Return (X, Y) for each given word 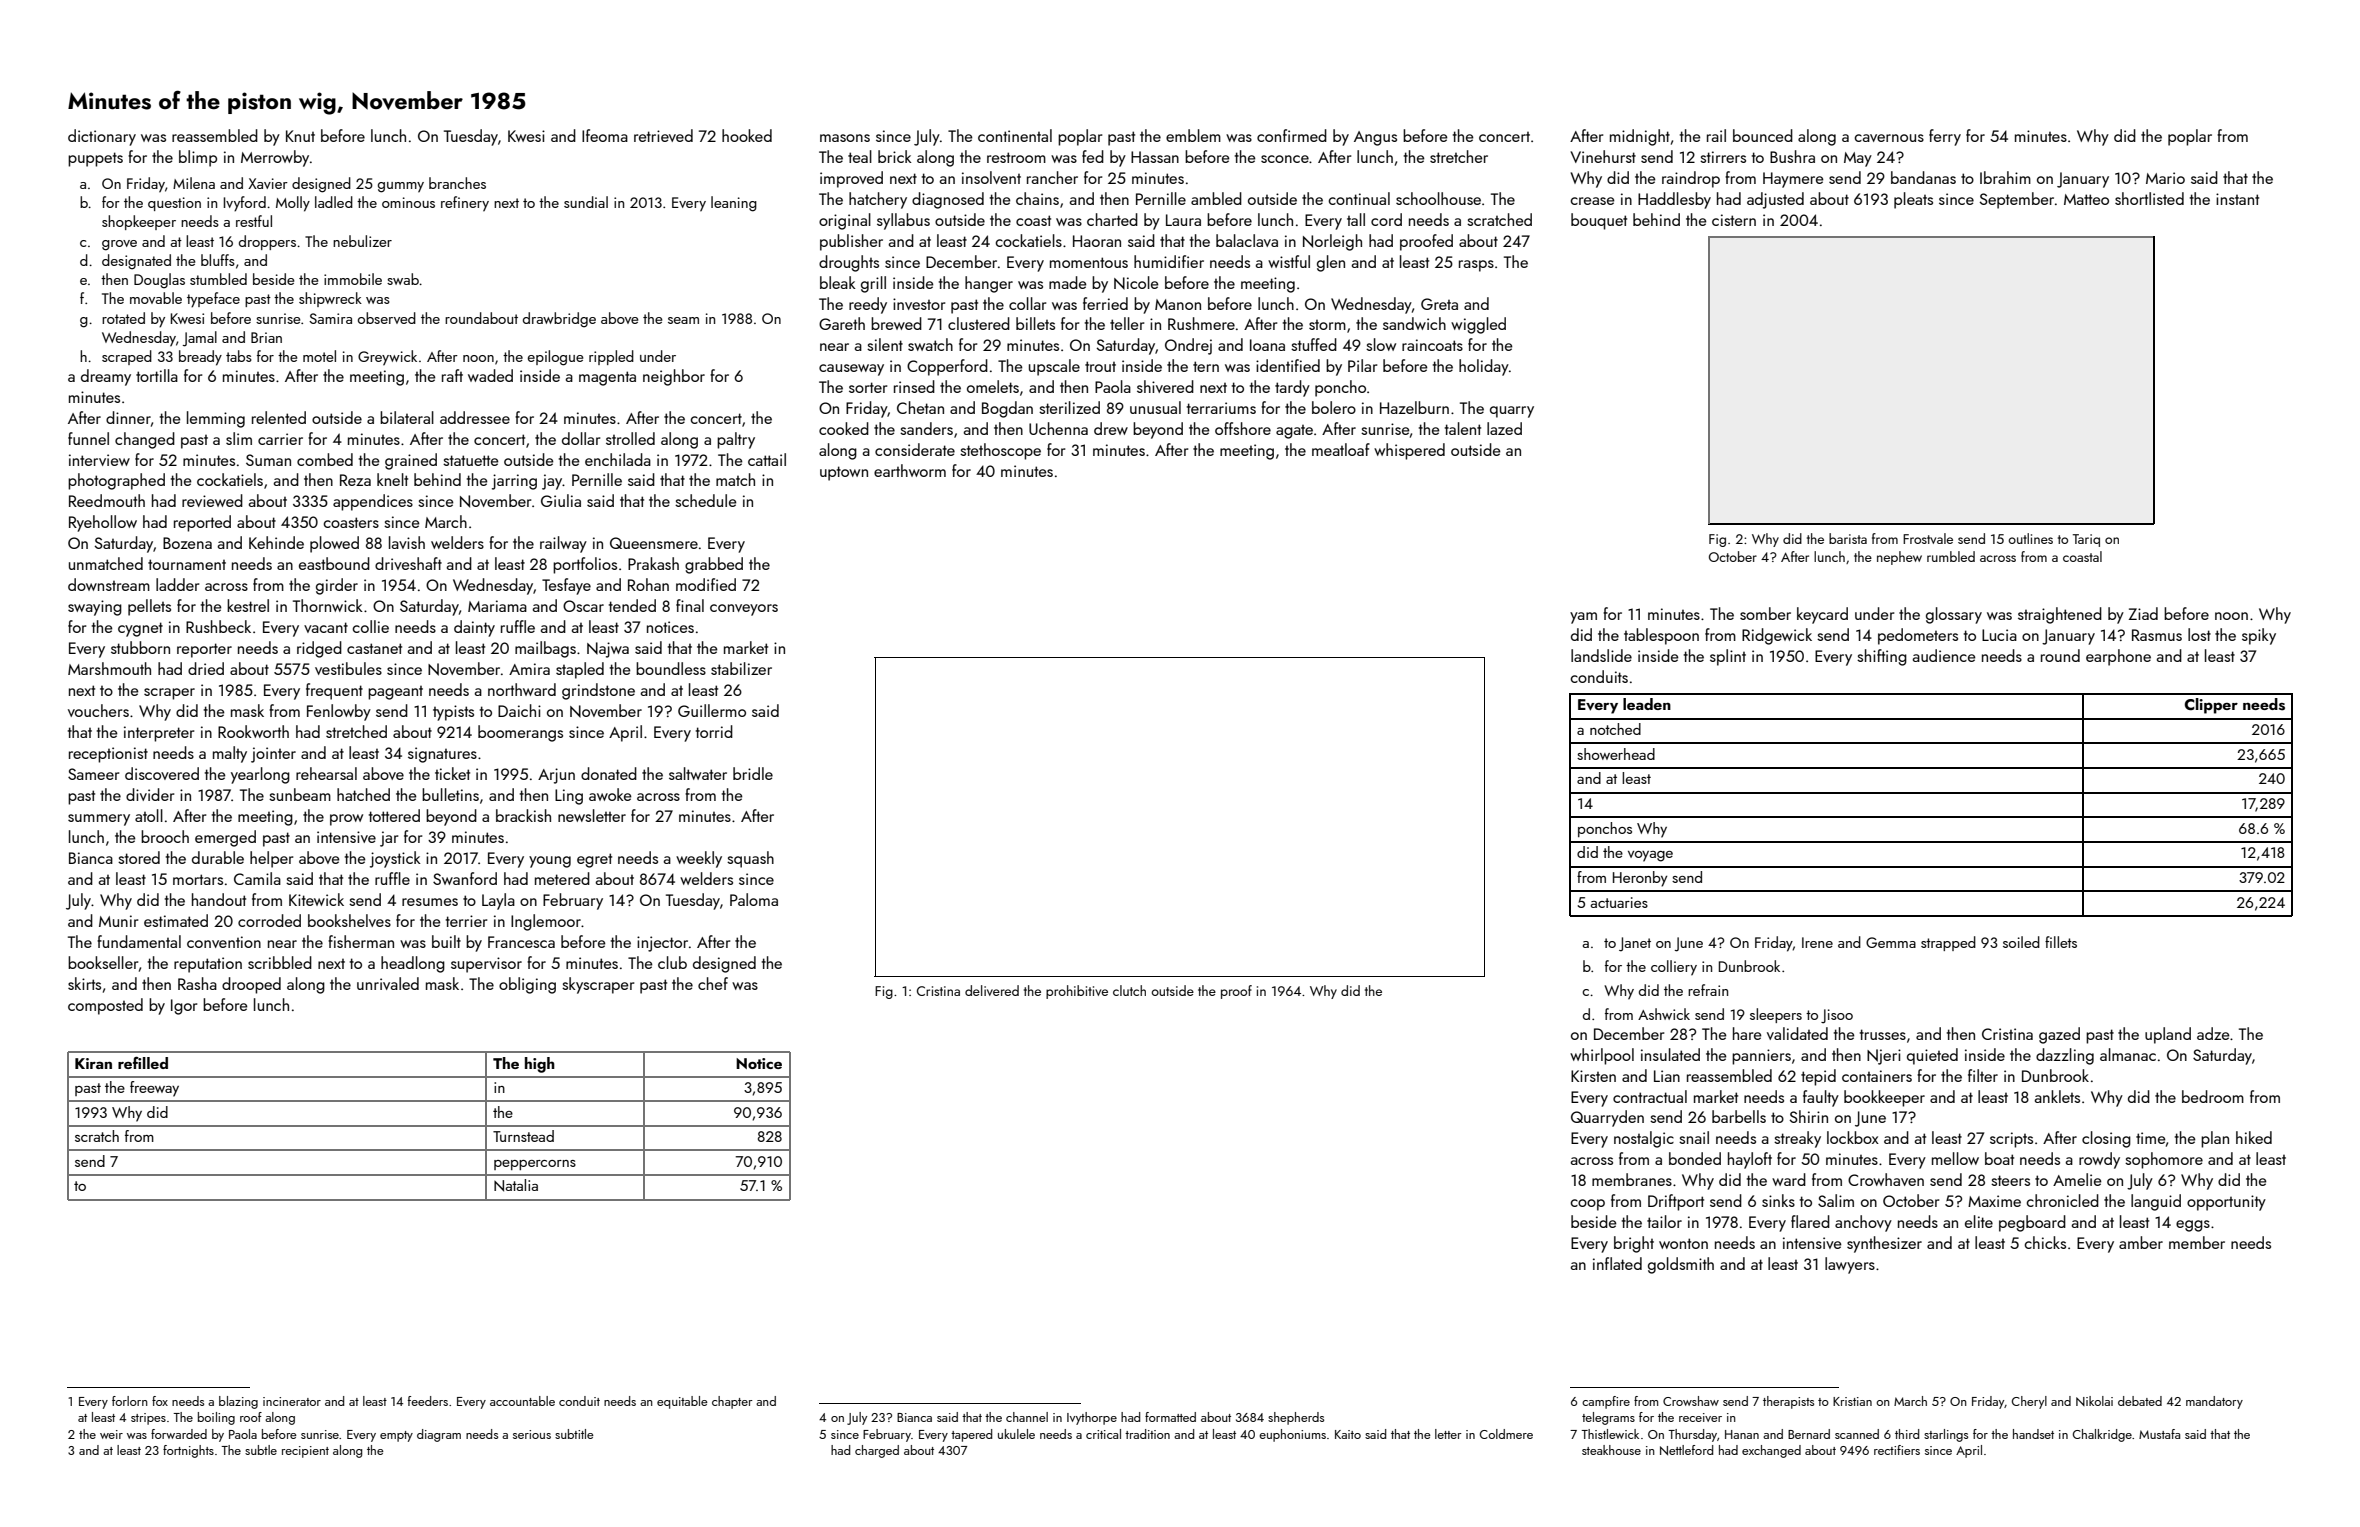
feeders (428, 1401)
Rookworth (253, 731)
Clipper (2211, 706)
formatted (1170, 1417)
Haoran (1097, 241)
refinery (465, 204)
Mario (2165, 178)
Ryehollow (103, 523)
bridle (753, 773)
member (2197, 1242)
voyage (1650, 856)
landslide (1601, 655)
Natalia (516, 1185)
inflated (1617, 1263)
